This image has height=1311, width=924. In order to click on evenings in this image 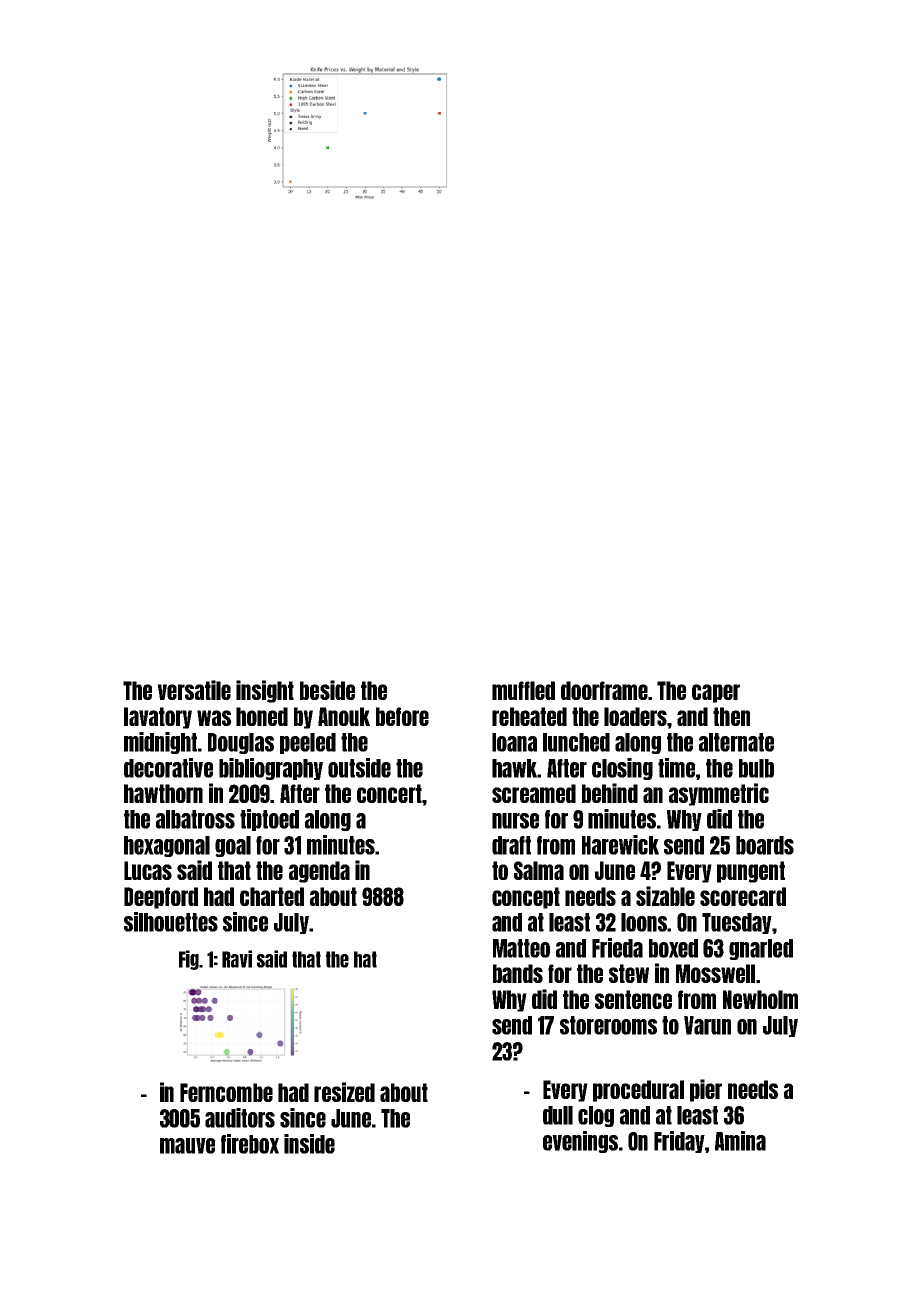, I will do `click(580, 1142)`.
